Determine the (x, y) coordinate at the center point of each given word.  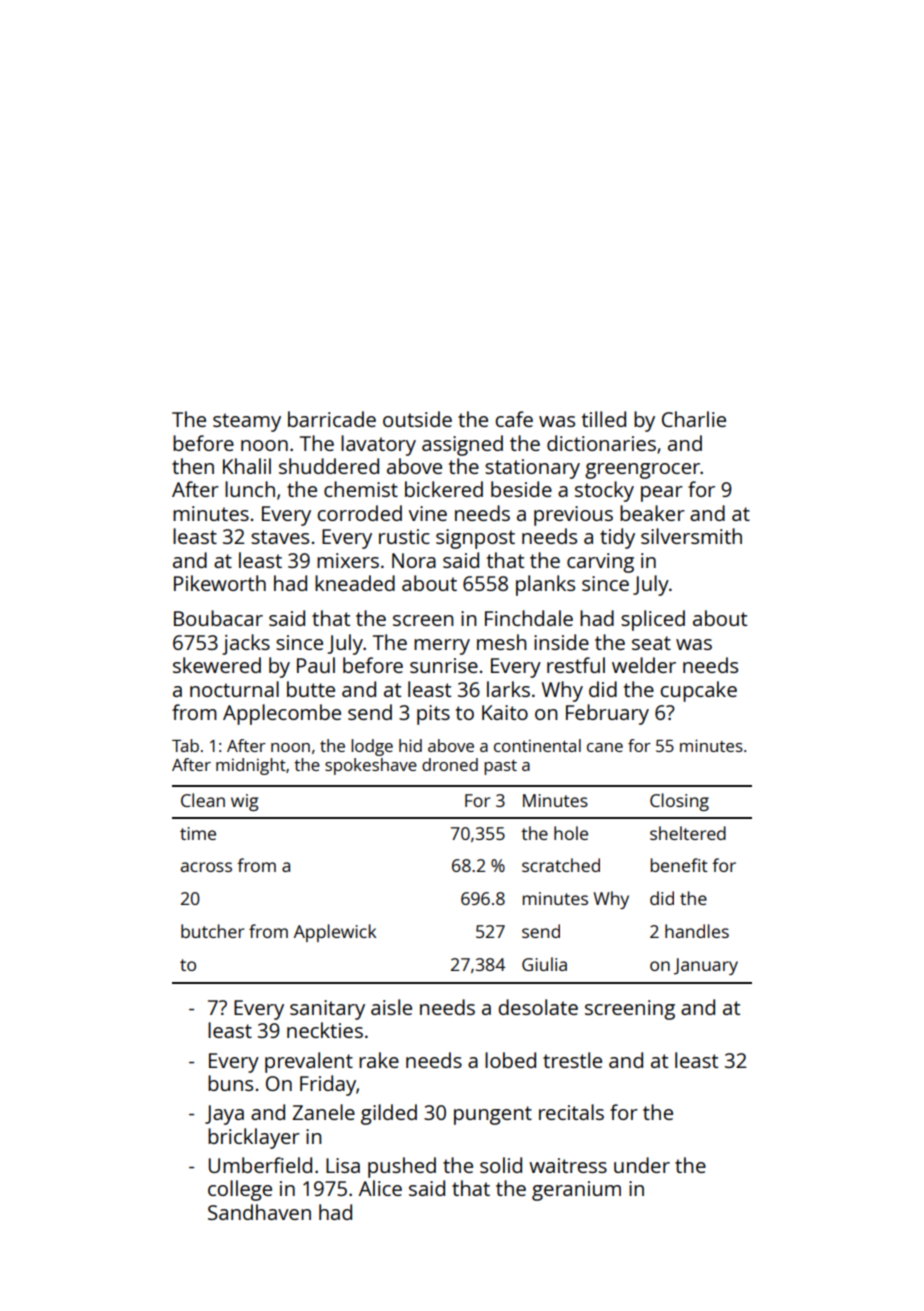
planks (545, 585)
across (206, 867)
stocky (604, 491)
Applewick (335, 933)
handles (697, 931)
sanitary (327, 1010)
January (706, 966)
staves (280, 537)
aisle (391, 1007)
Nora (414, 560)
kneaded (355, 583)
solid (501, 1165)
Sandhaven (259, 1212)
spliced (653, 620)
